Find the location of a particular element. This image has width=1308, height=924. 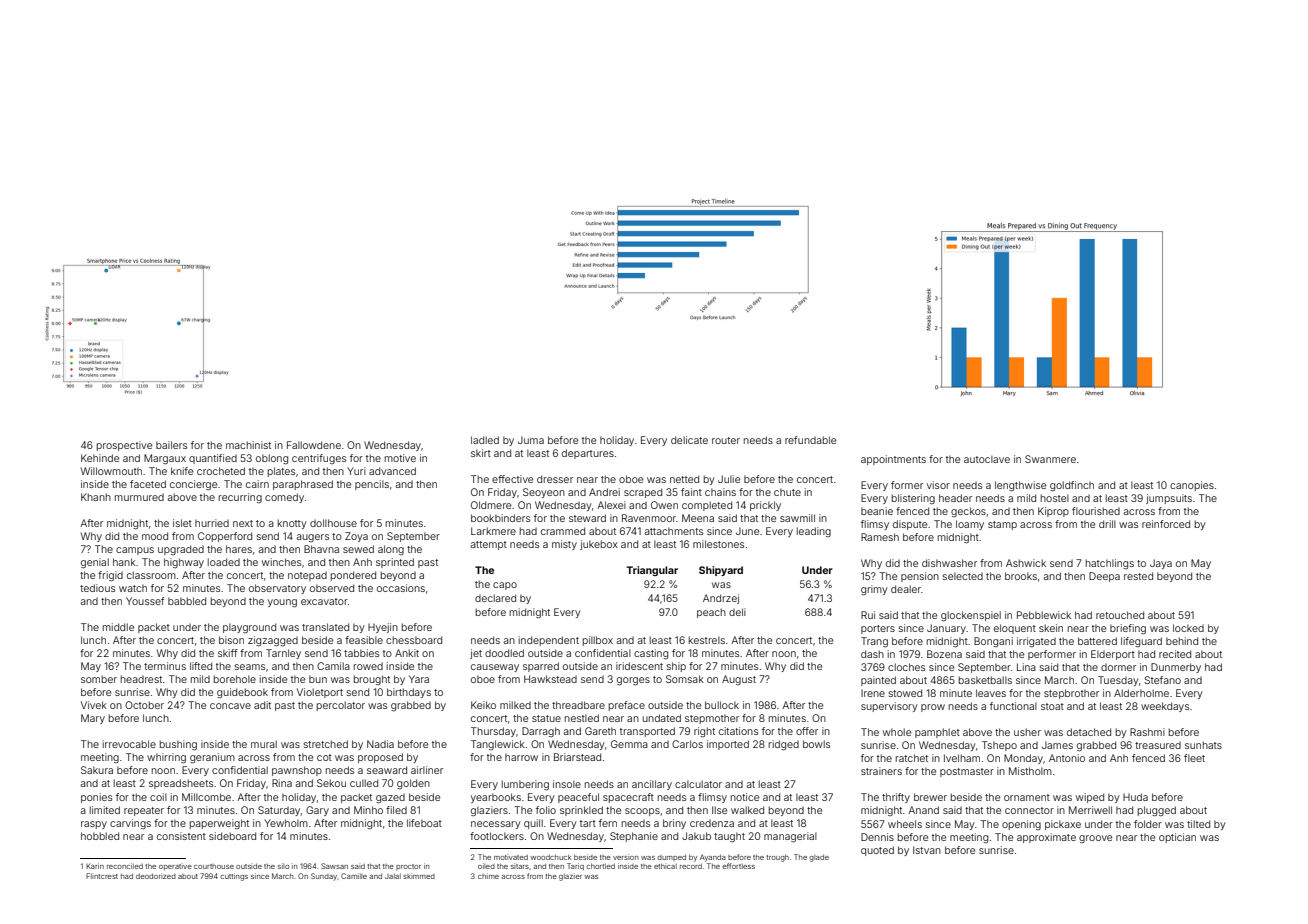

somber is located at coordinates (99, 679).
